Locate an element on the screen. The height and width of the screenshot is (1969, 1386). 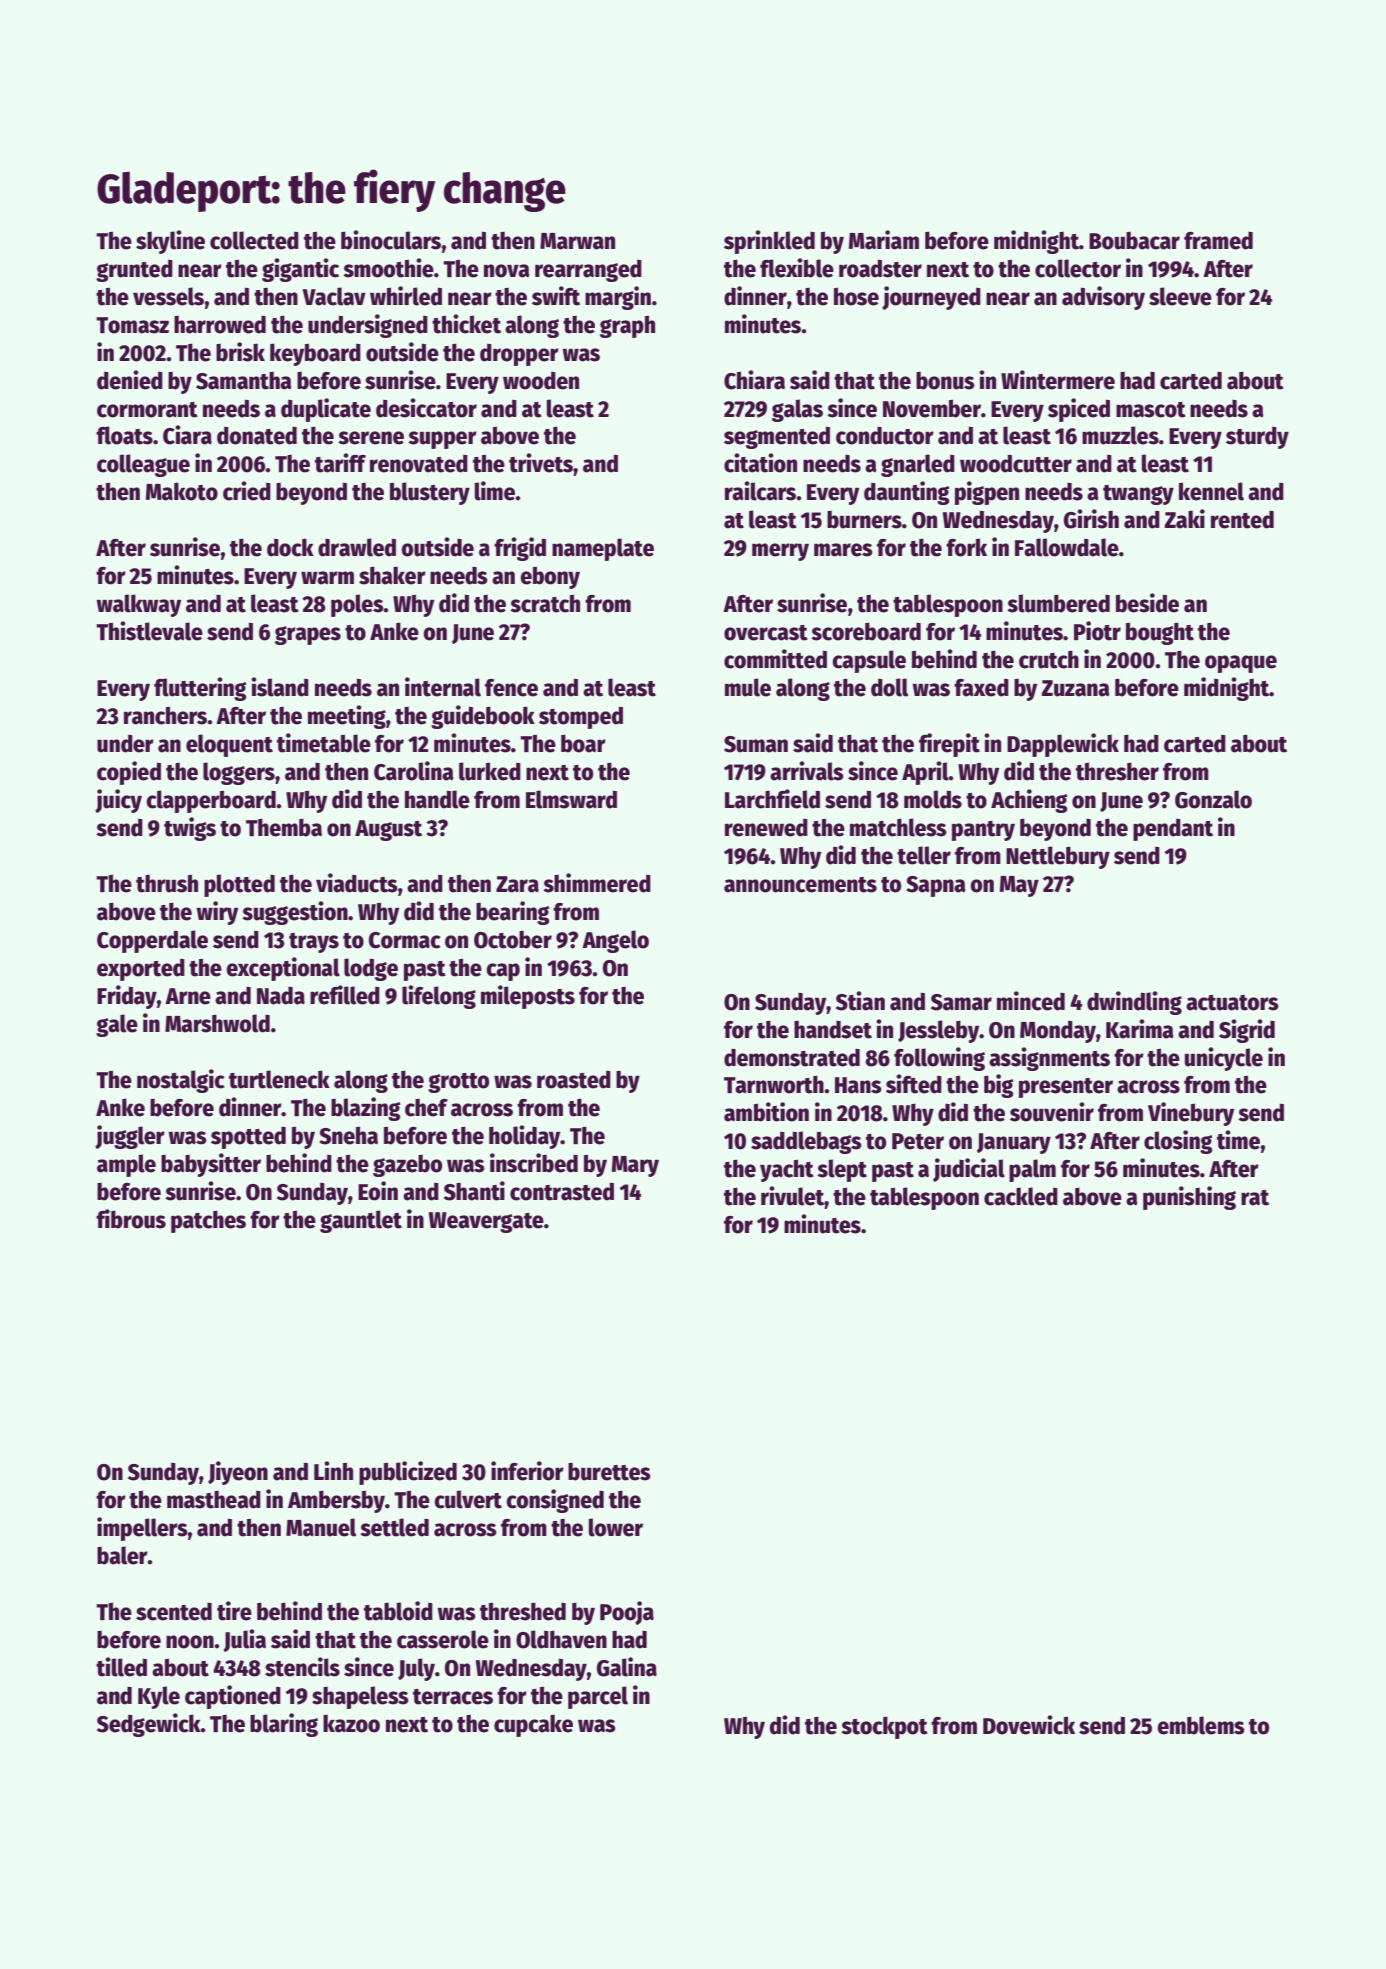
sprinkled is located at coordinates (769, 242).
